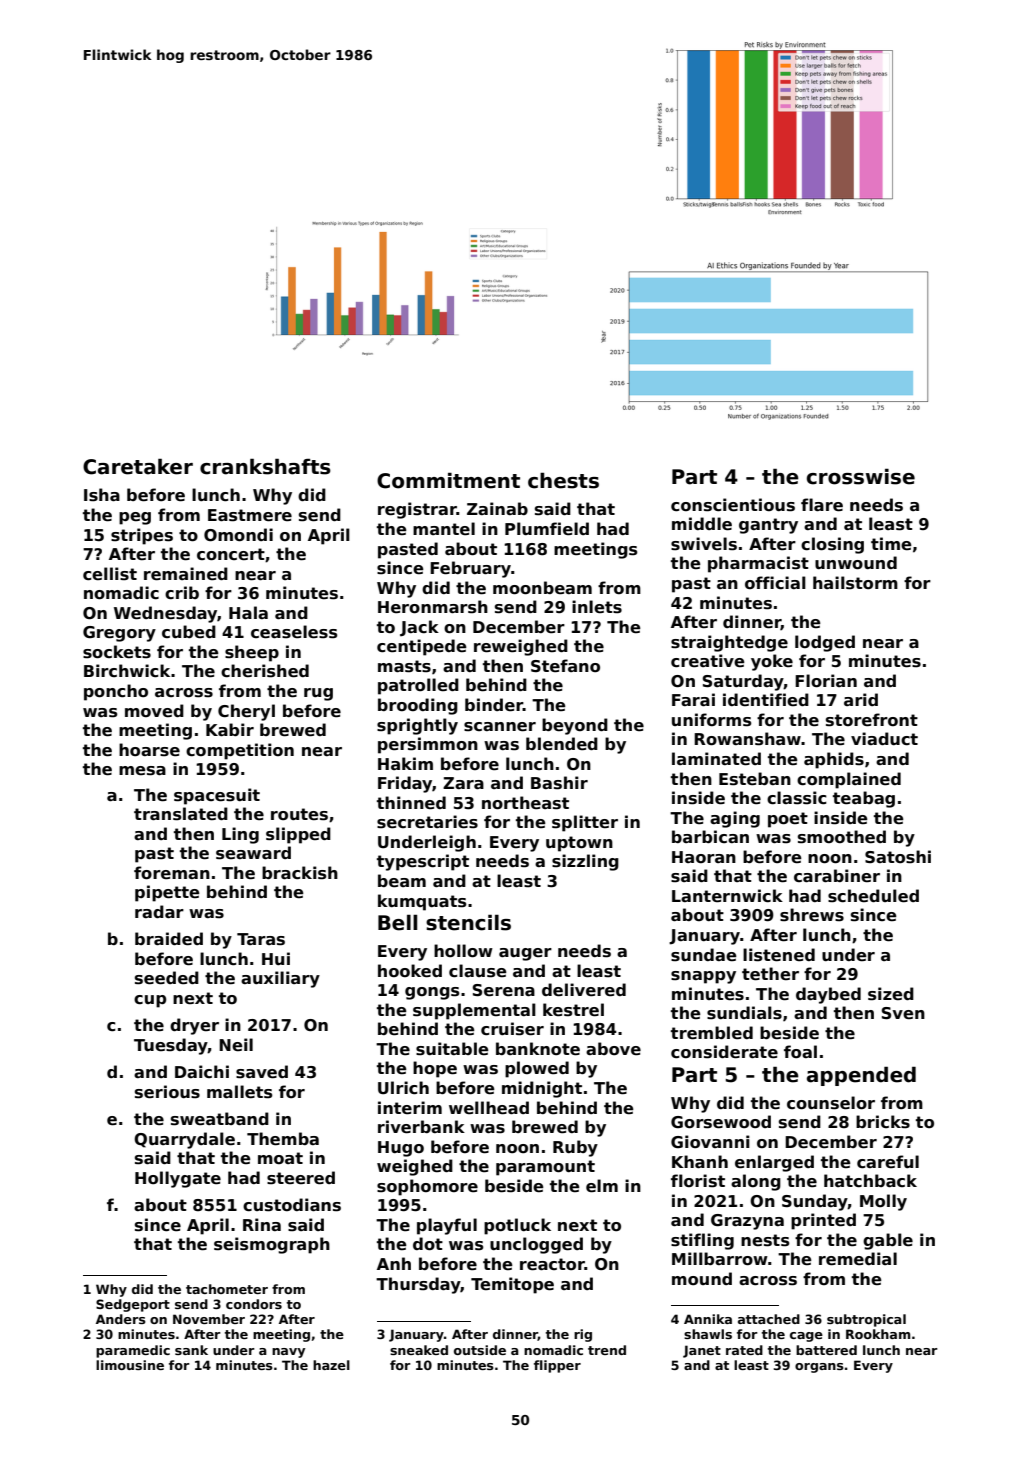 The height and width of the page is (1481, 1022). What do you see at coordinates (444, 529) in the page?
I see `mantel` at bounding box center [444, 529].
